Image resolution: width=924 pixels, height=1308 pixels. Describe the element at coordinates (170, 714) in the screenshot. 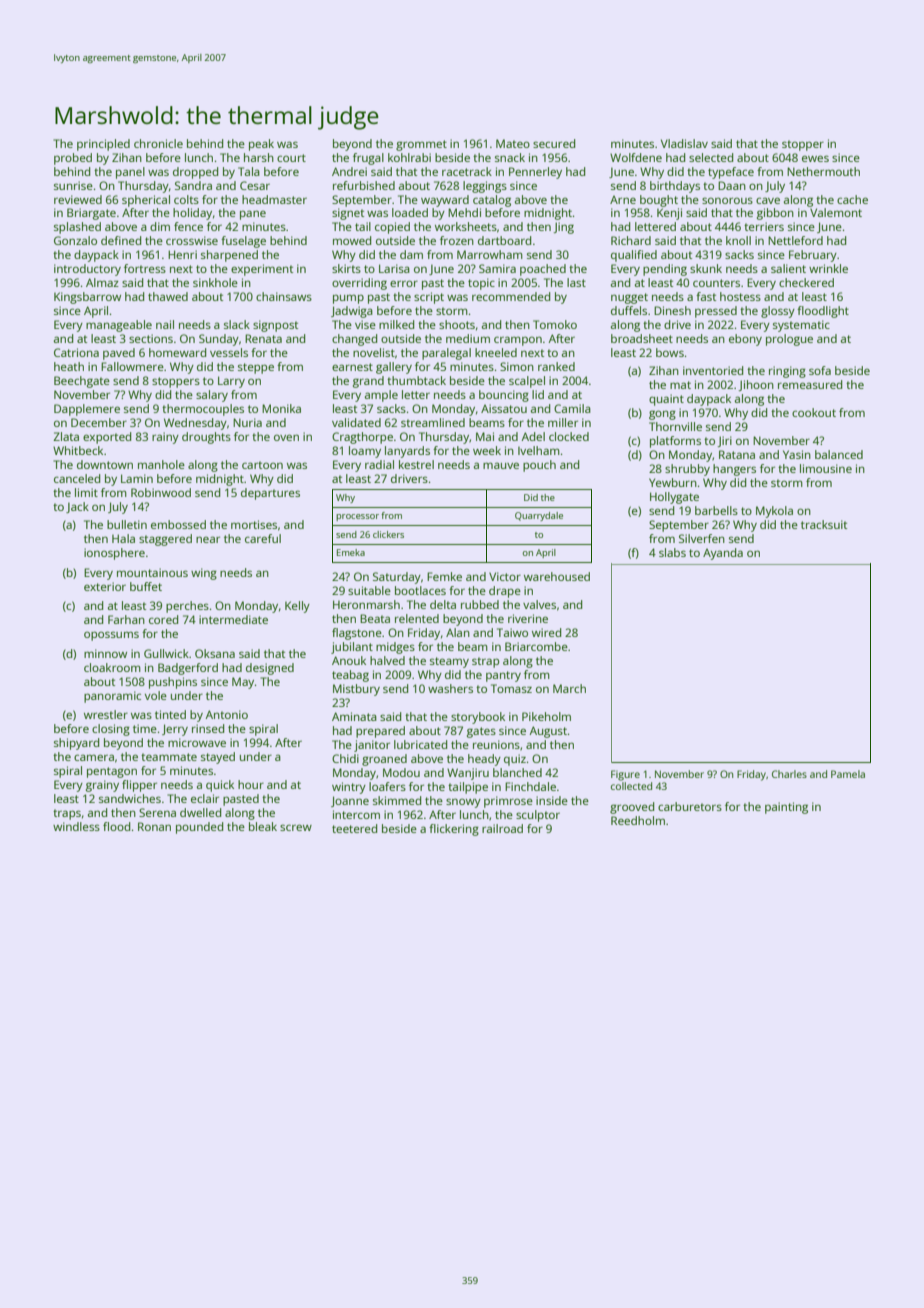

I see `tinted` at that location.
